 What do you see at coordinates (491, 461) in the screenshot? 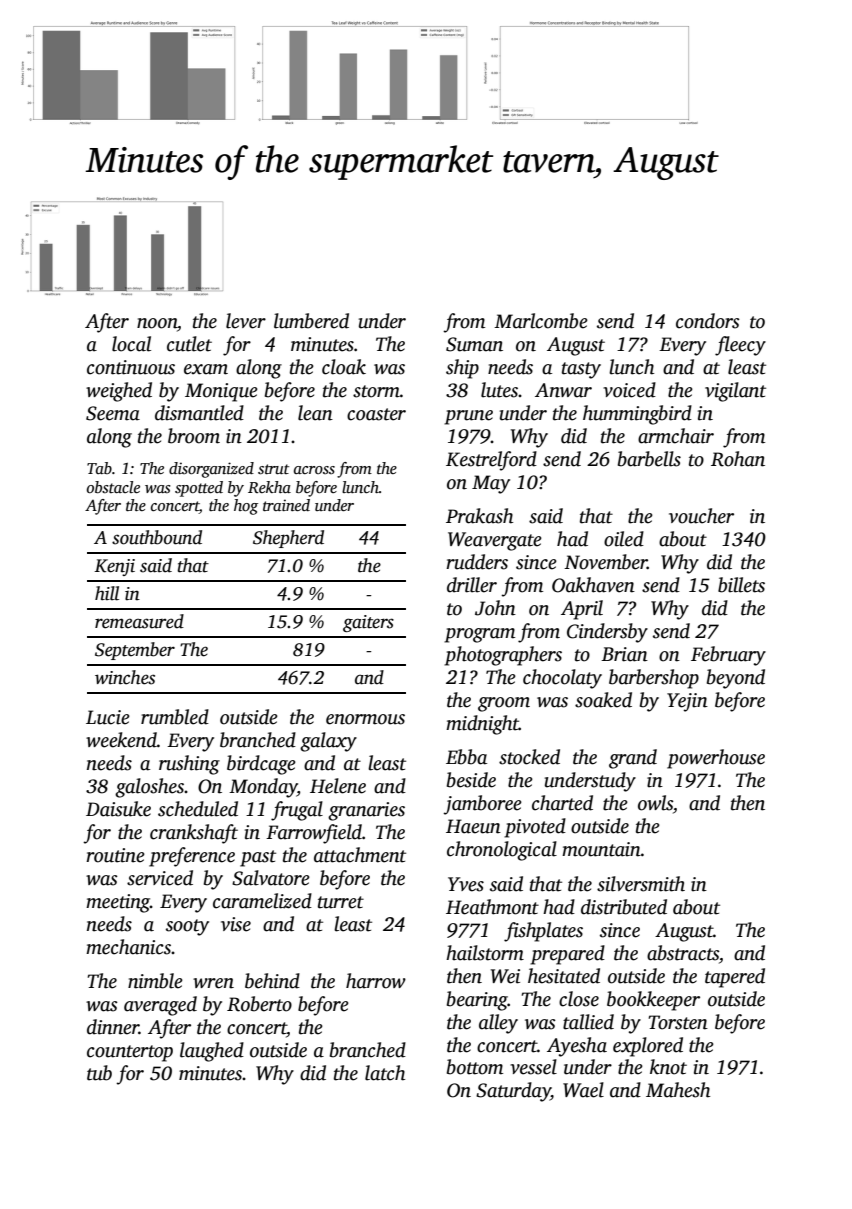
I see `Kestrelford` at bounding box center [491, 461].
